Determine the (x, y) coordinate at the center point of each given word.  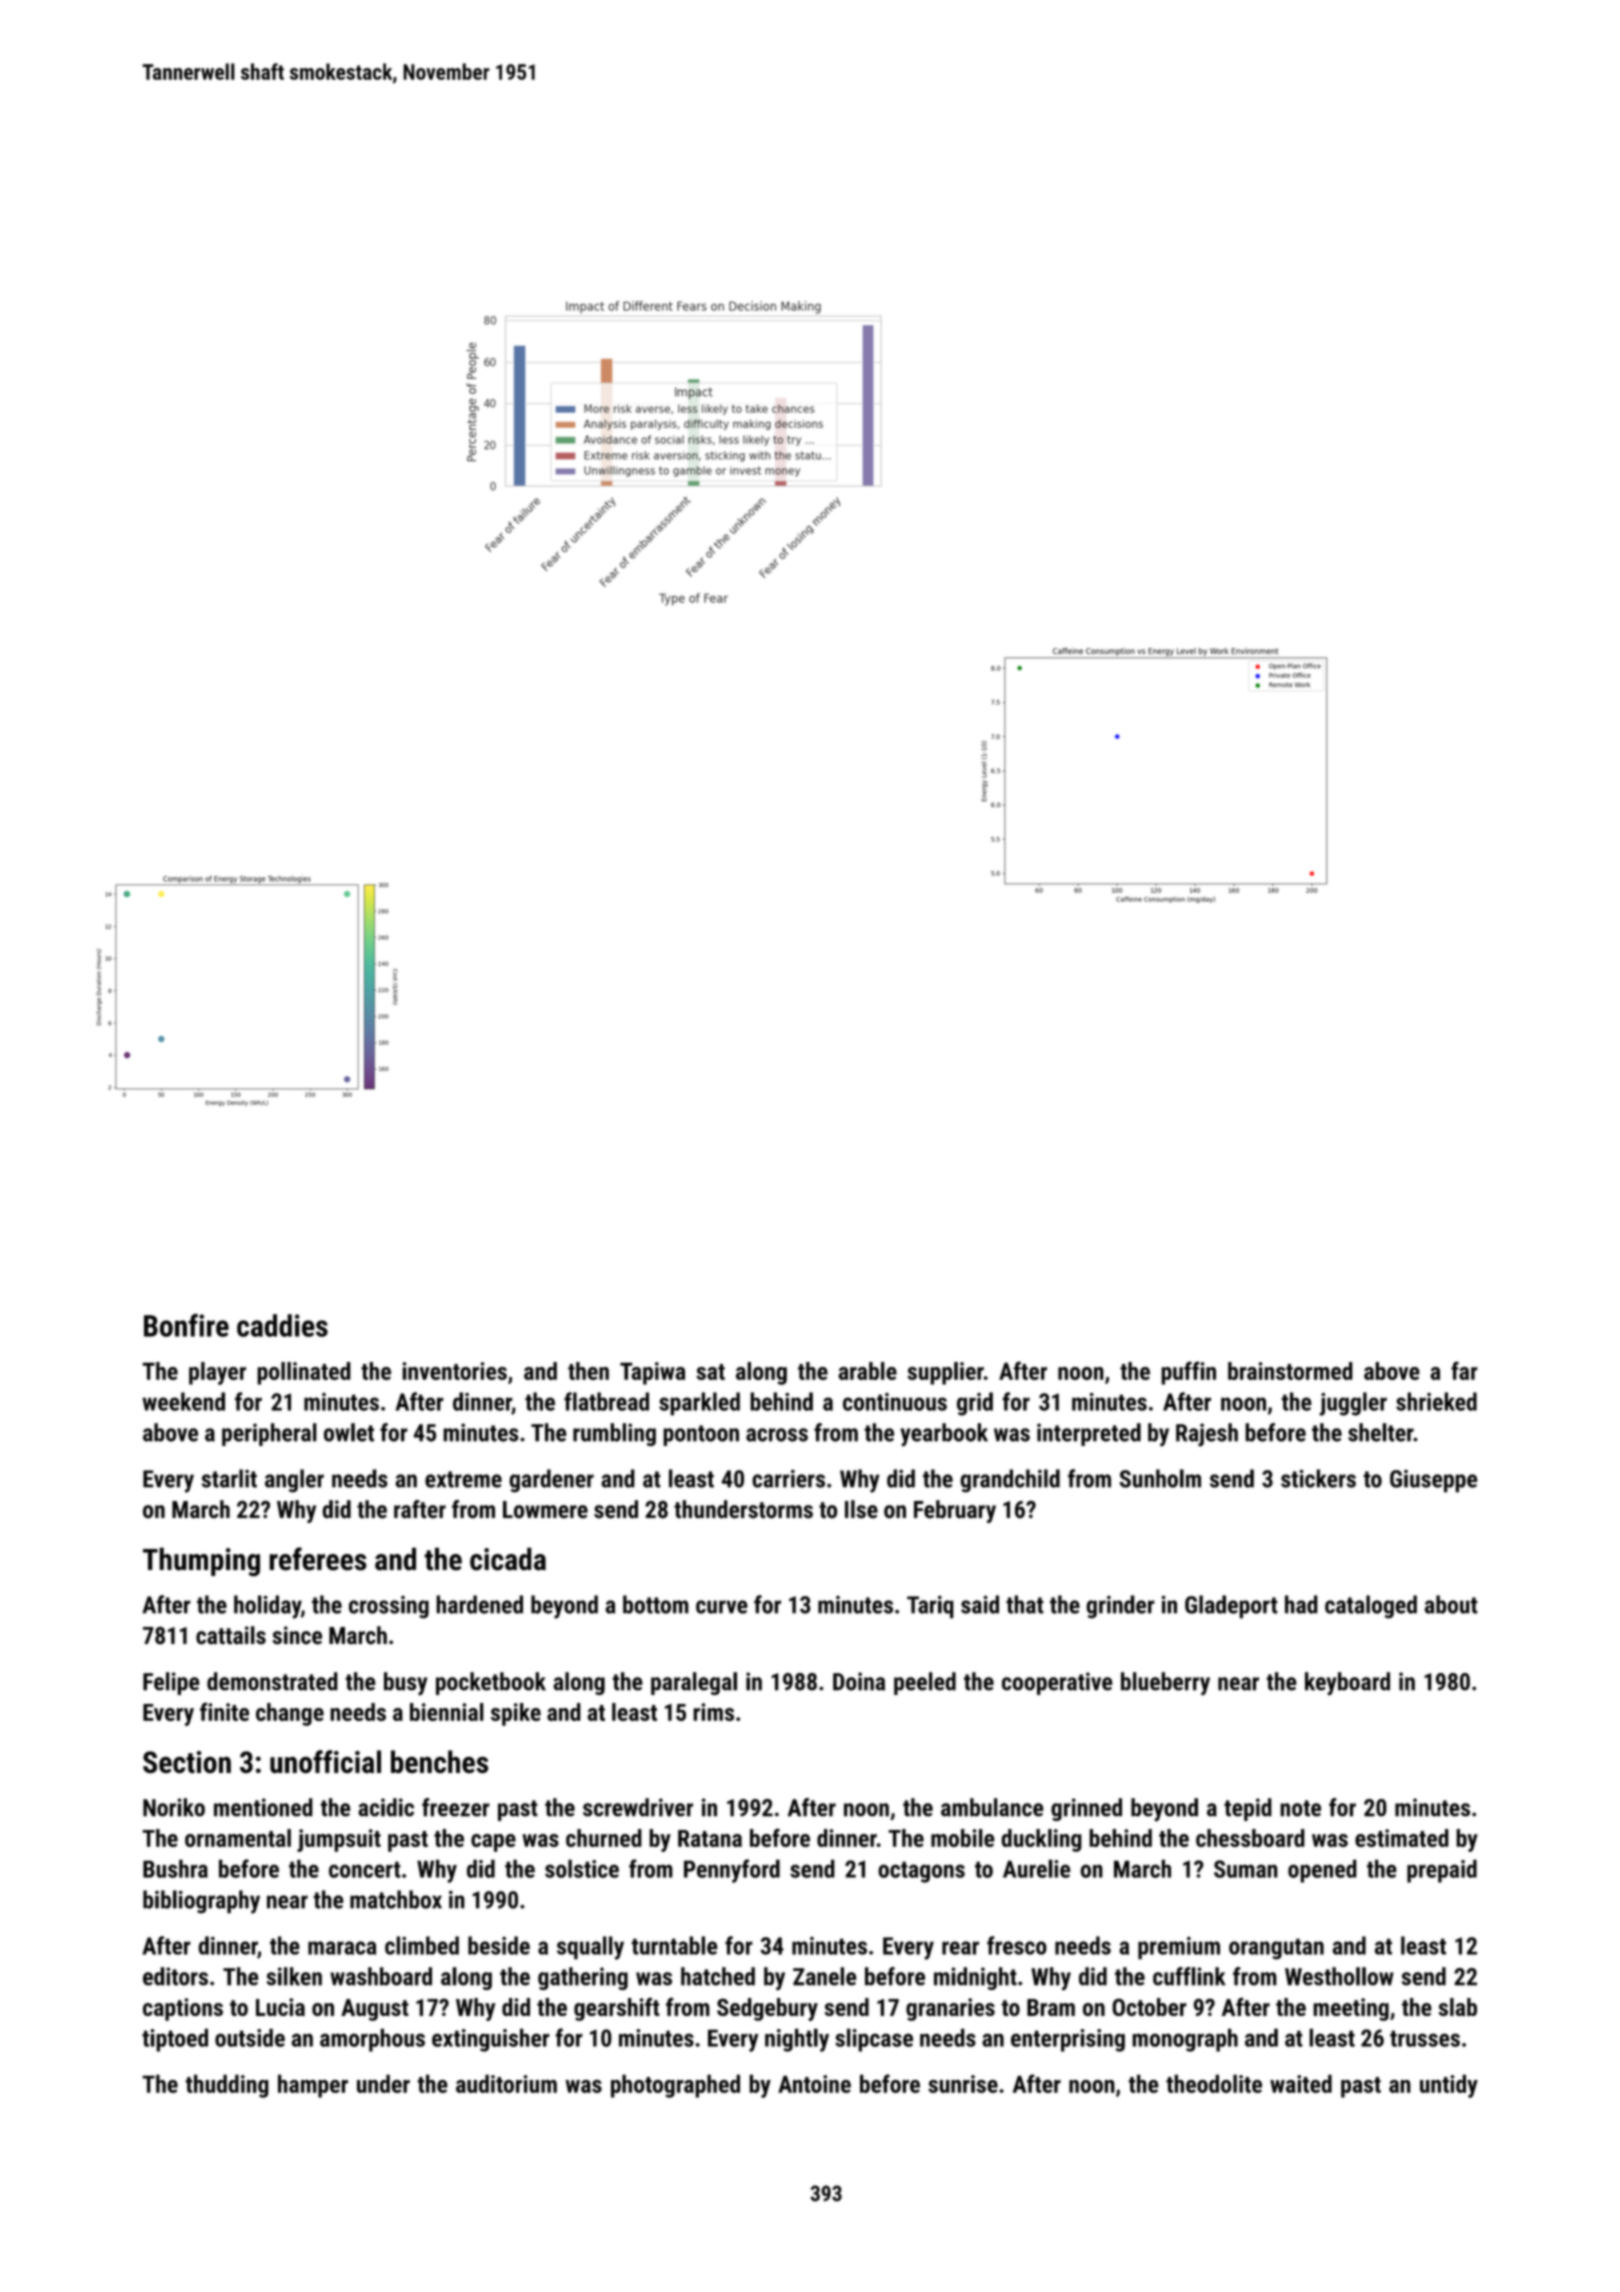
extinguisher (491, 2040)
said (980, 1604)
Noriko (174, 1807)
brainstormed (1290, 1371)
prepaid (1442, 1871)
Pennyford (732, 1871)
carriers (788, 1478)
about (1451, 1604)
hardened (479, 1604)
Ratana (710, 1838)
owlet (349, 1432)
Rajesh (1207, 1435)
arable (867, 1371)
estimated (1402, 1838)
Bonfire (186, 1325)
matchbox (396, 1899)
